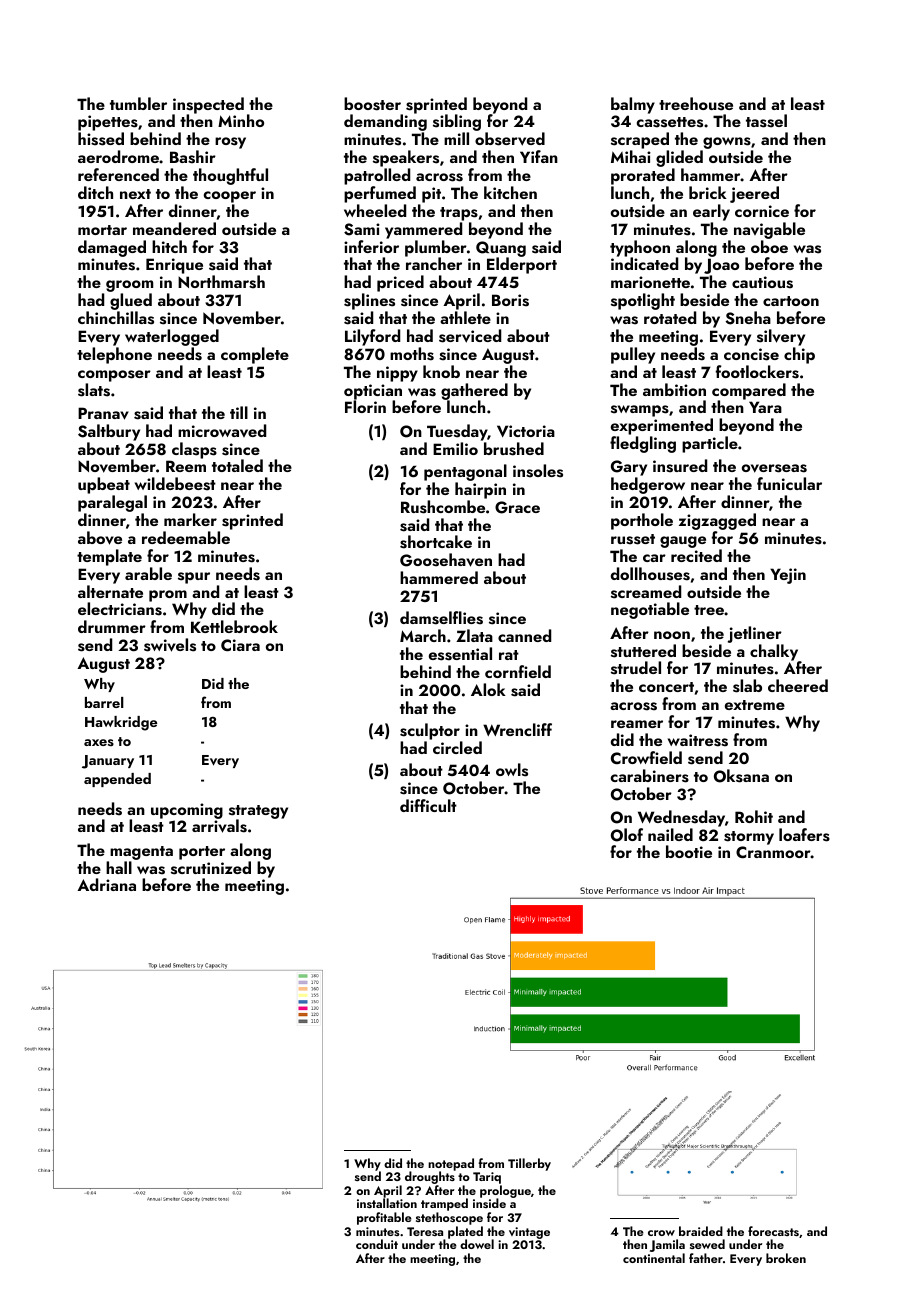 The height and width of the screenshot is (1316, 908). Describe the element at coordinates (377, 1244) in the screenshot. I see `conduit` at that location.
